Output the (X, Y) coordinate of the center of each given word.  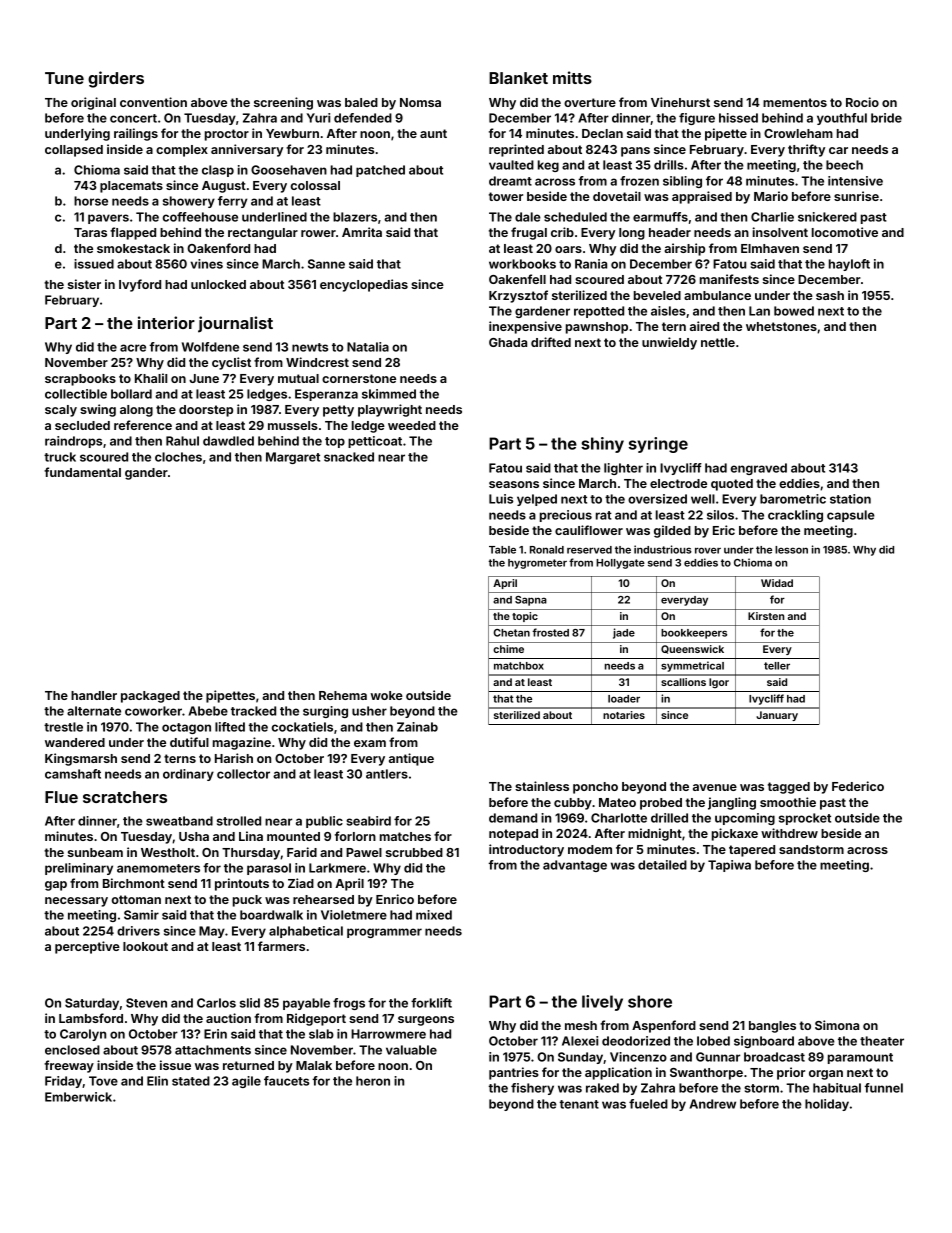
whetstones (781, 326)
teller (777, 666)
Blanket (518, 78)
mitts (572, 77)
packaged (150, 697)
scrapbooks (80, 380)
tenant (579, 1104)
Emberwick (78, 1097)
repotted (599, 312)
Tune (64, 78)
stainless (542, 786)
